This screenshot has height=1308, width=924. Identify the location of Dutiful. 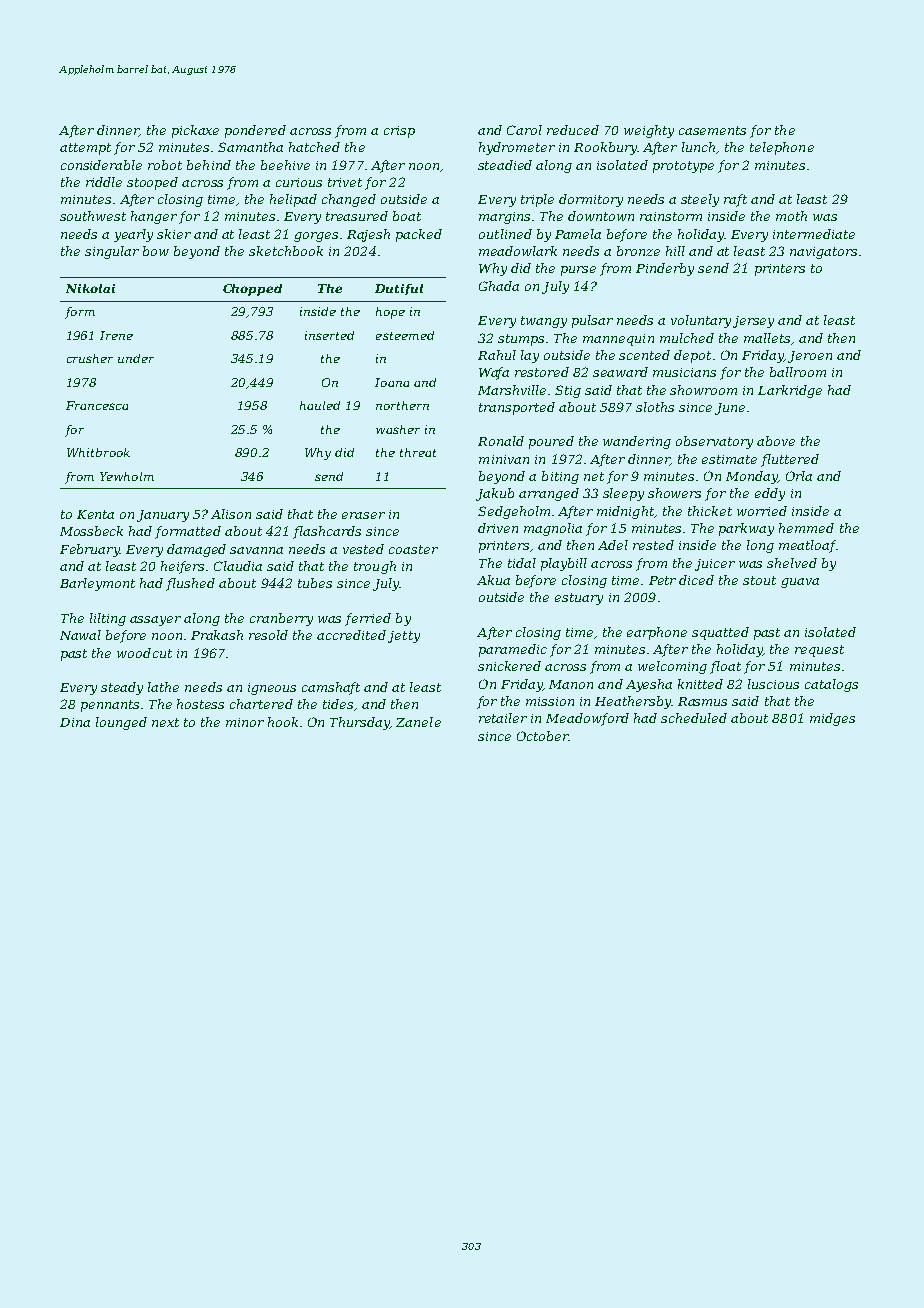
(399, 289).
